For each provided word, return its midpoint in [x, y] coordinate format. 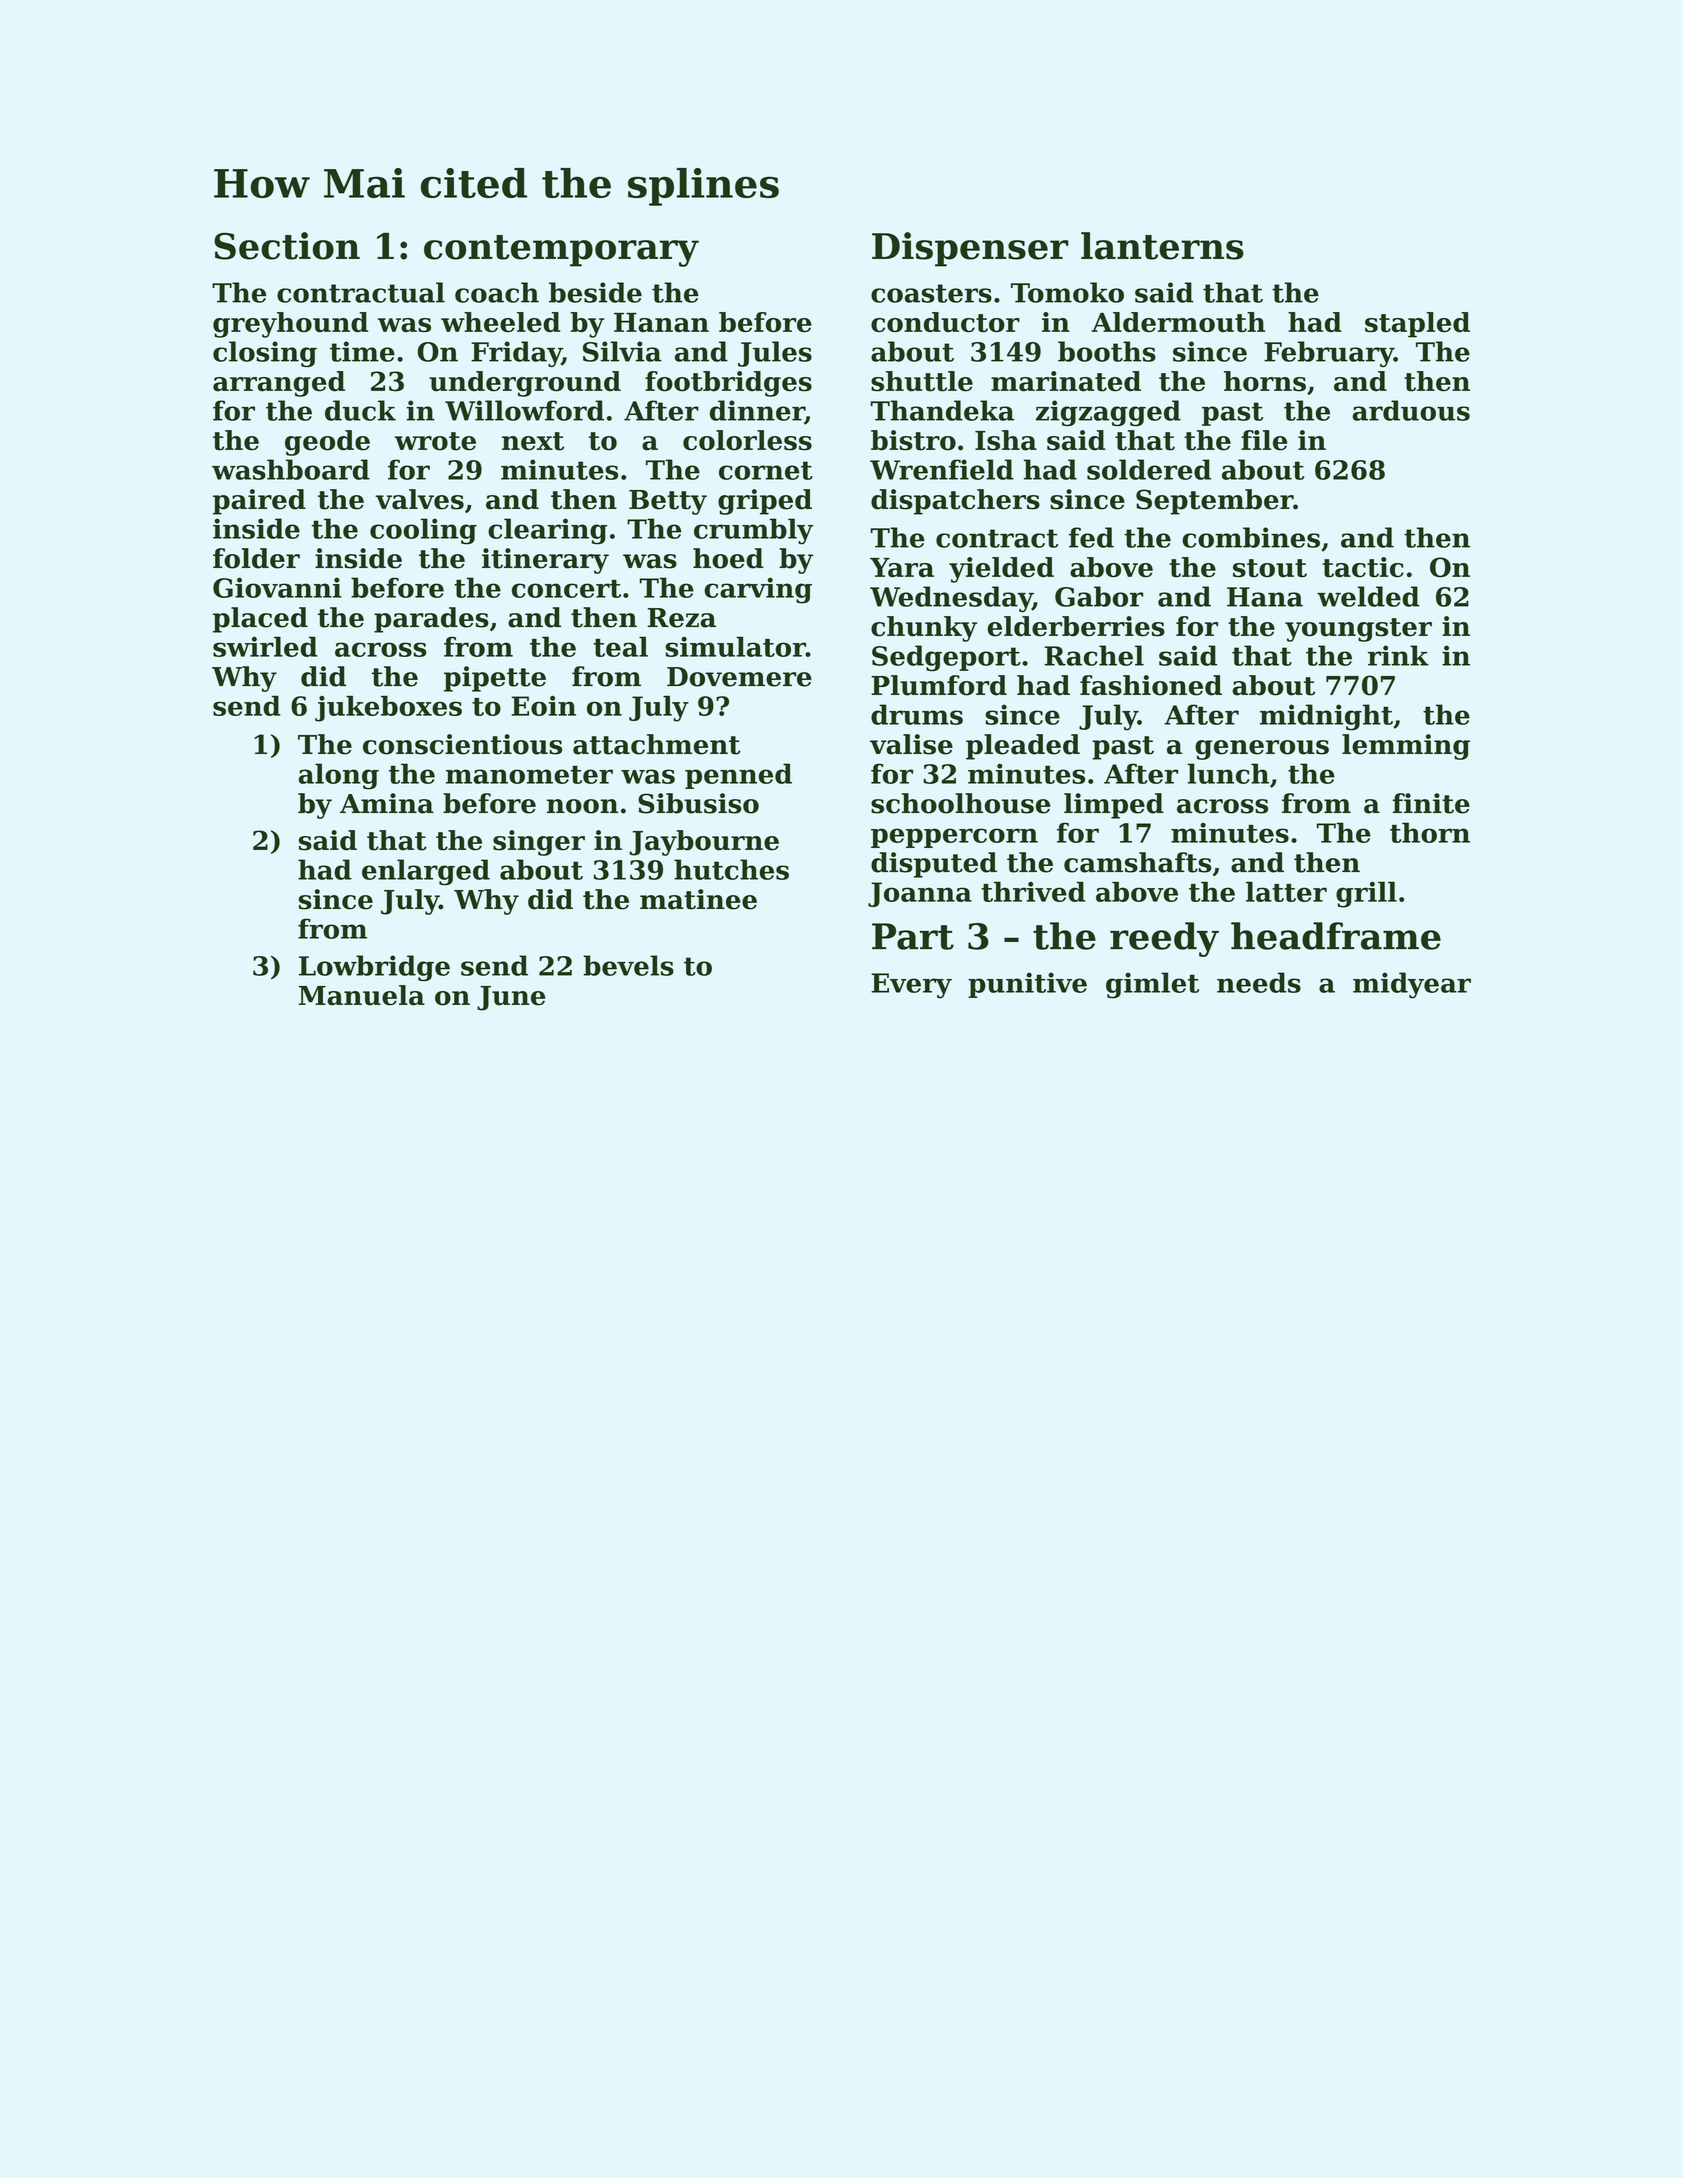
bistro [913, 440]
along [339, 776]
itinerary [545, 561]
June [511, 998]
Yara [902, 568]
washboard [291, 469]
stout [1270, 568]
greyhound [290, 325]
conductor [945, 322]
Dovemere [739, 677]
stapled [1417, 325]
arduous [1411, 410]
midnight [1326, 717]
